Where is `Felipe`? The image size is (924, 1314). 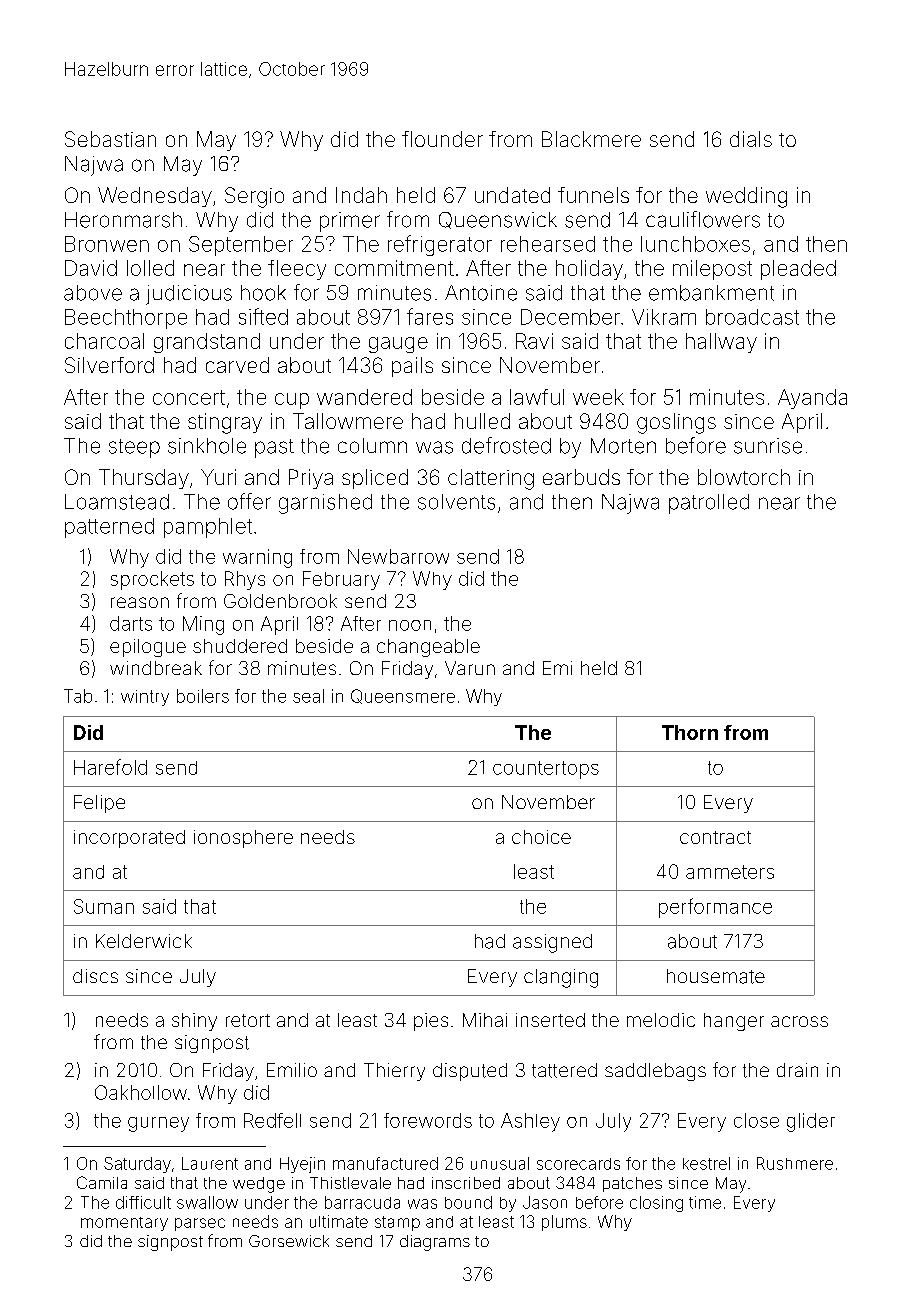
Felipe is located at coordinates (99, 804).
